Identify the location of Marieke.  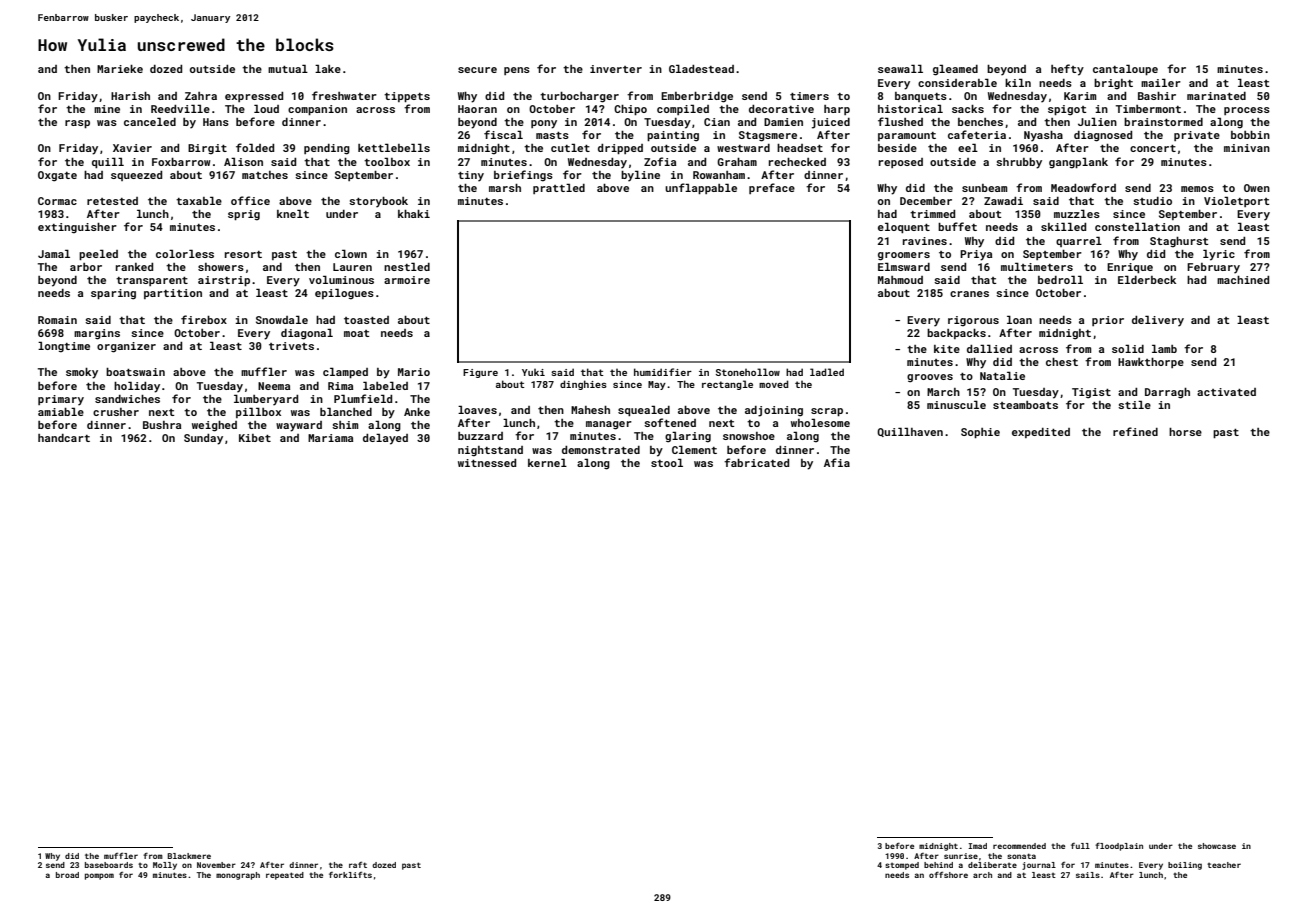
(120, 69).
